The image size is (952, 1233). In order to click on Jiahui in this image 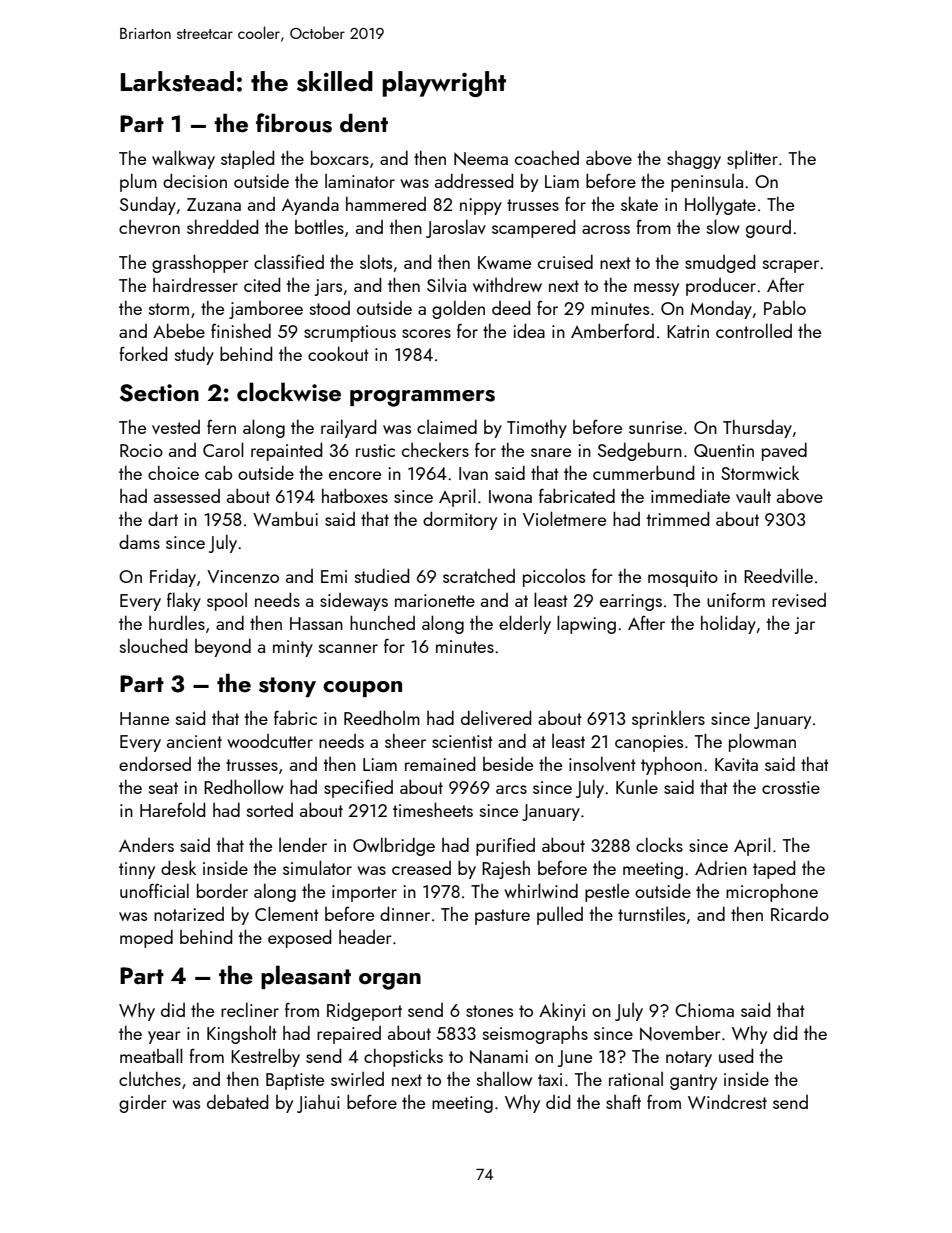, I will do `click(318, 1104)`.
